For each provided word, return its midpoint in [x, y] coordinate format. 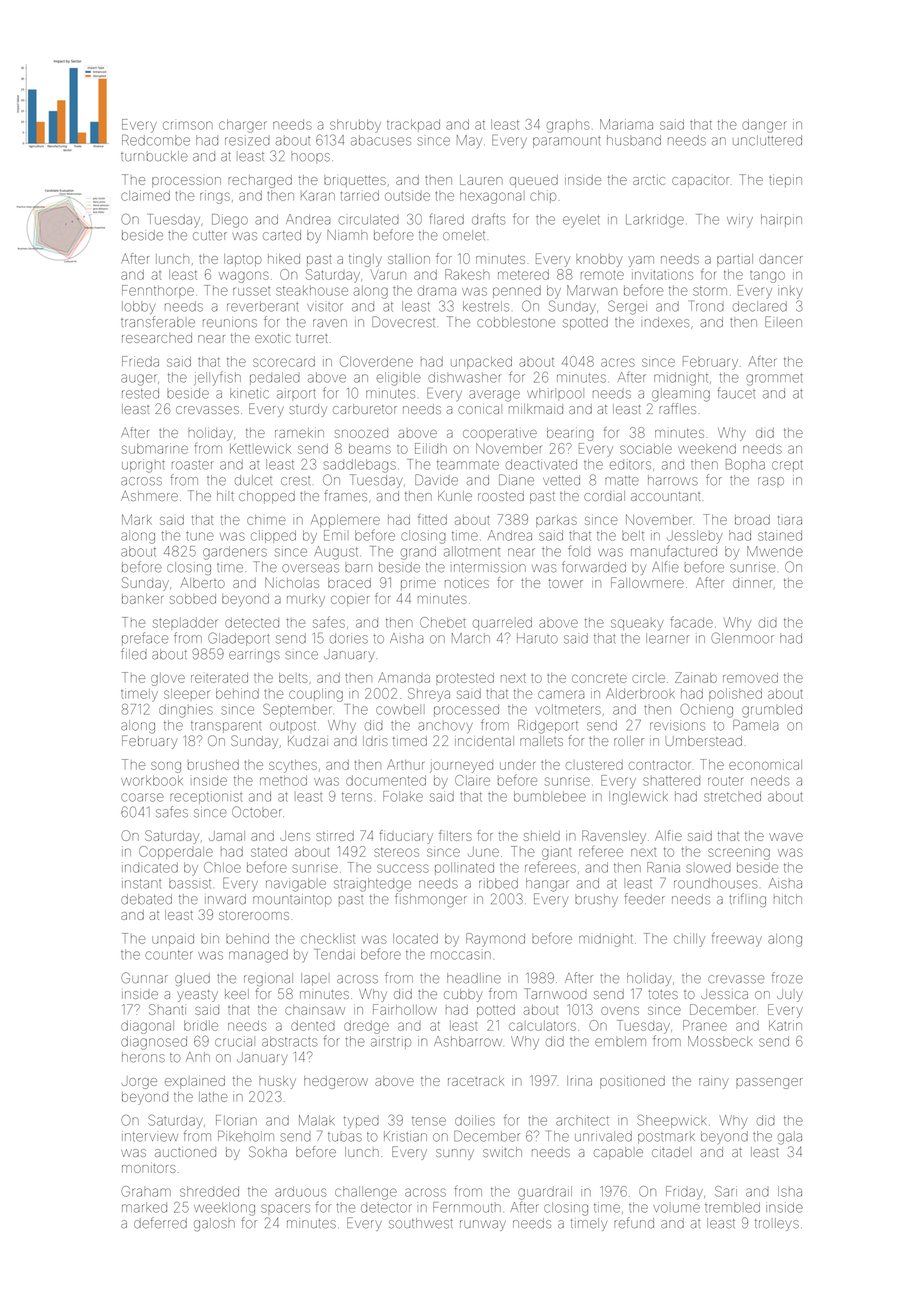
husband [634, 140]
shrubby [355, 126]
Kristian [405, 1136]
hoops [310, 157]
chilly [689, 940]
